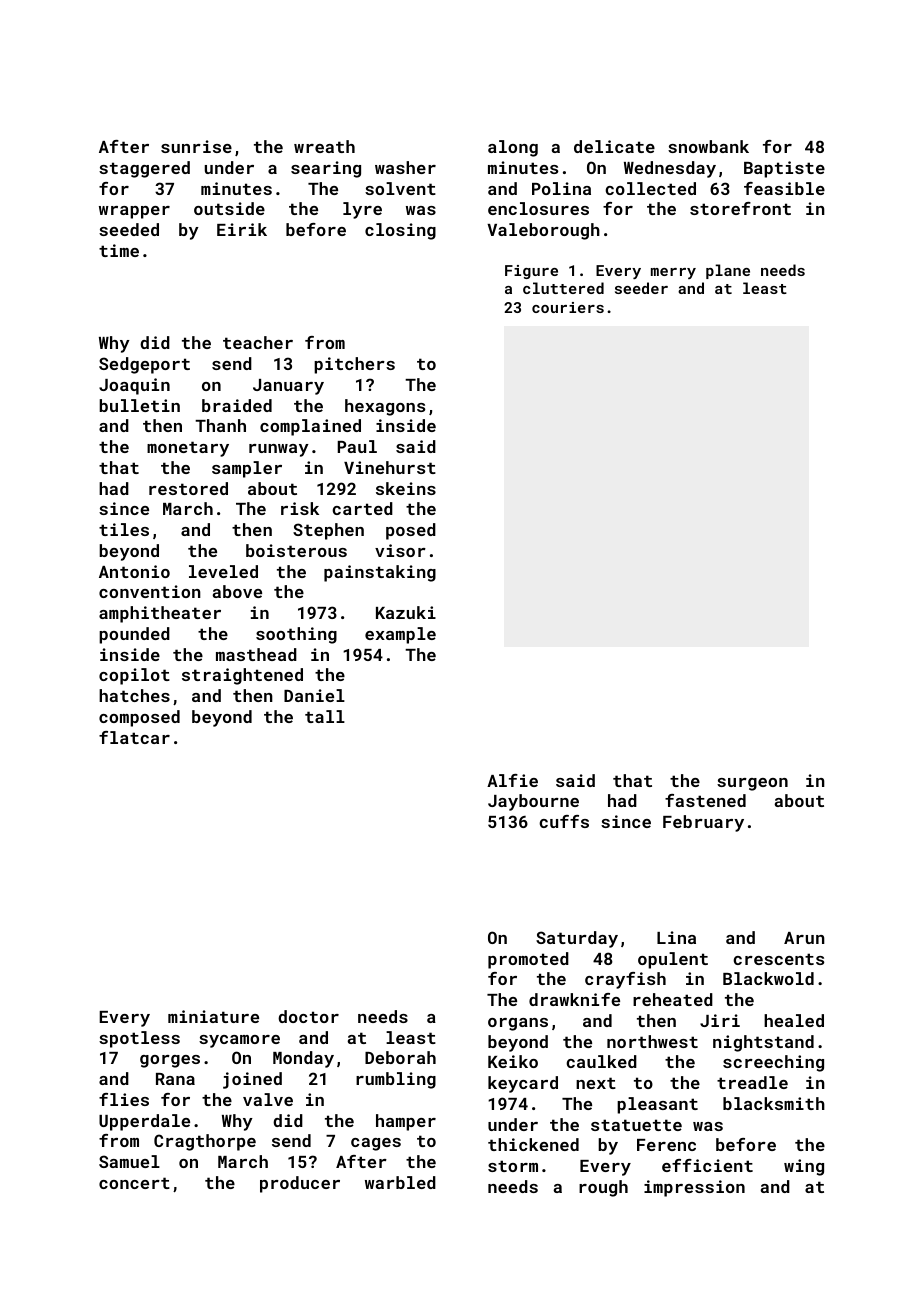 This document has width=924, height=1314. I want to click on flatcar, so click(134, 737).
